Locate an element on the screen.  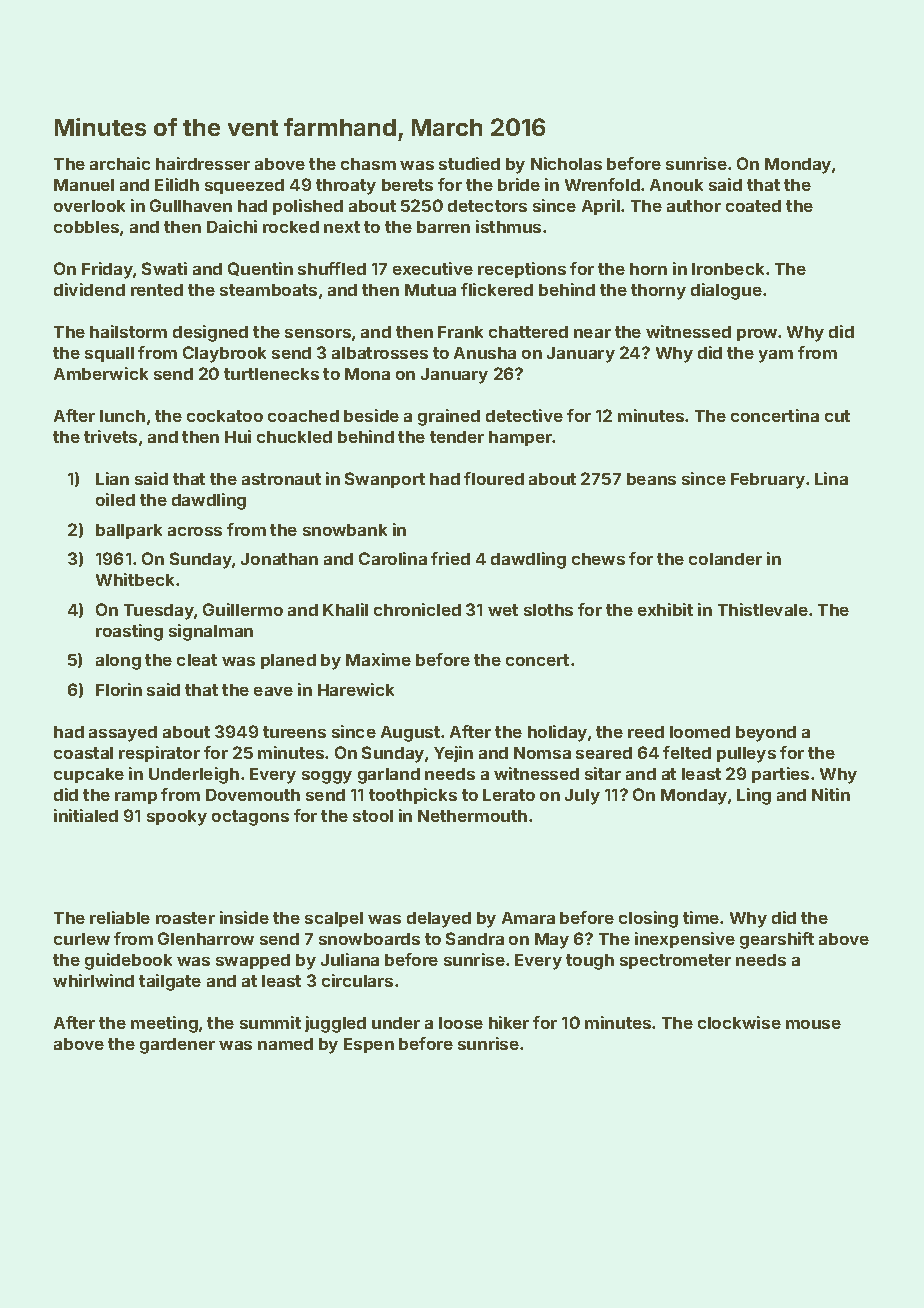
oiled is located at coordinates (115, 499).
